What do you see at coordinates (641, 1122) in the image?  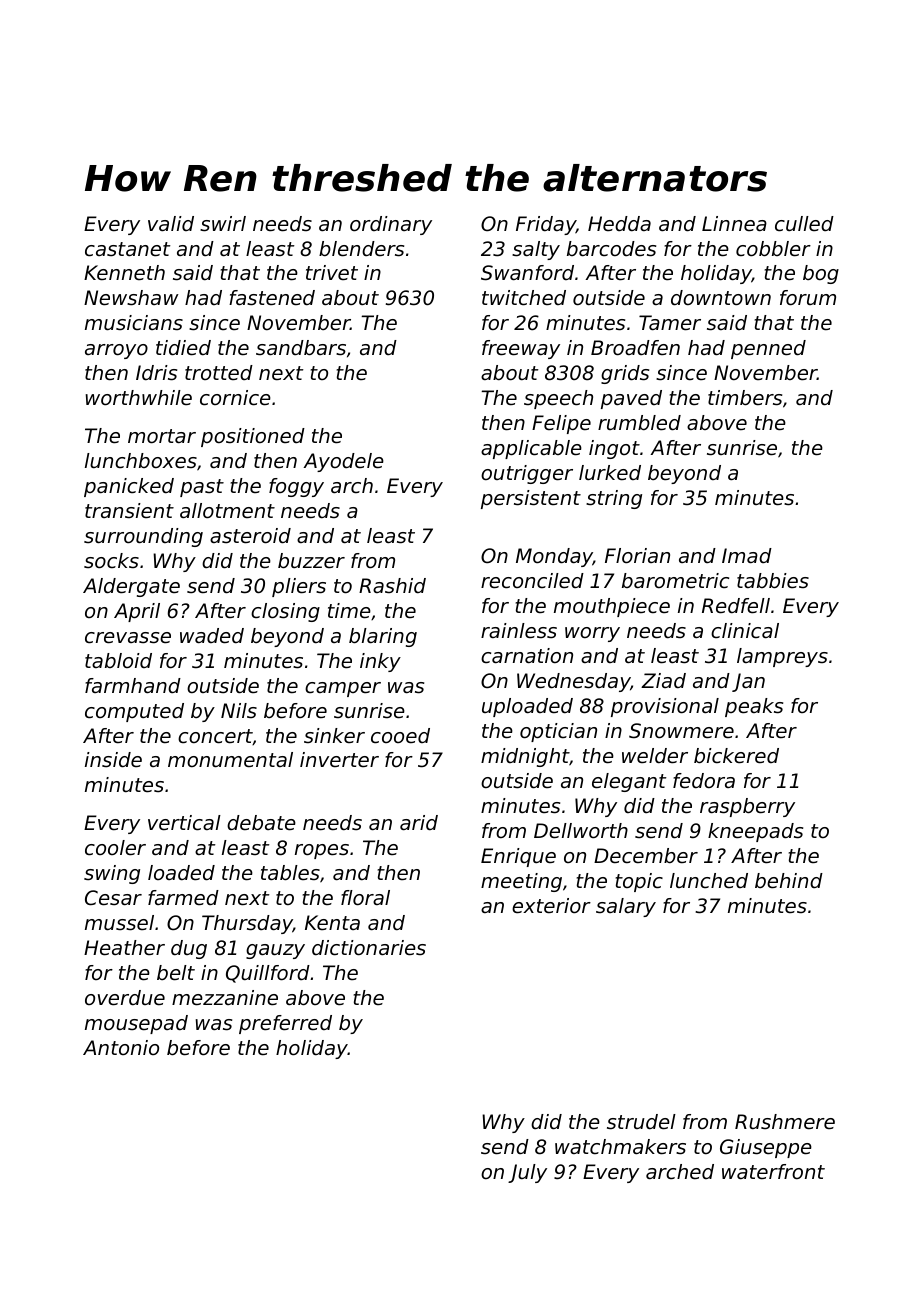 I see `strudel` at bounding box center [641, 1122].
